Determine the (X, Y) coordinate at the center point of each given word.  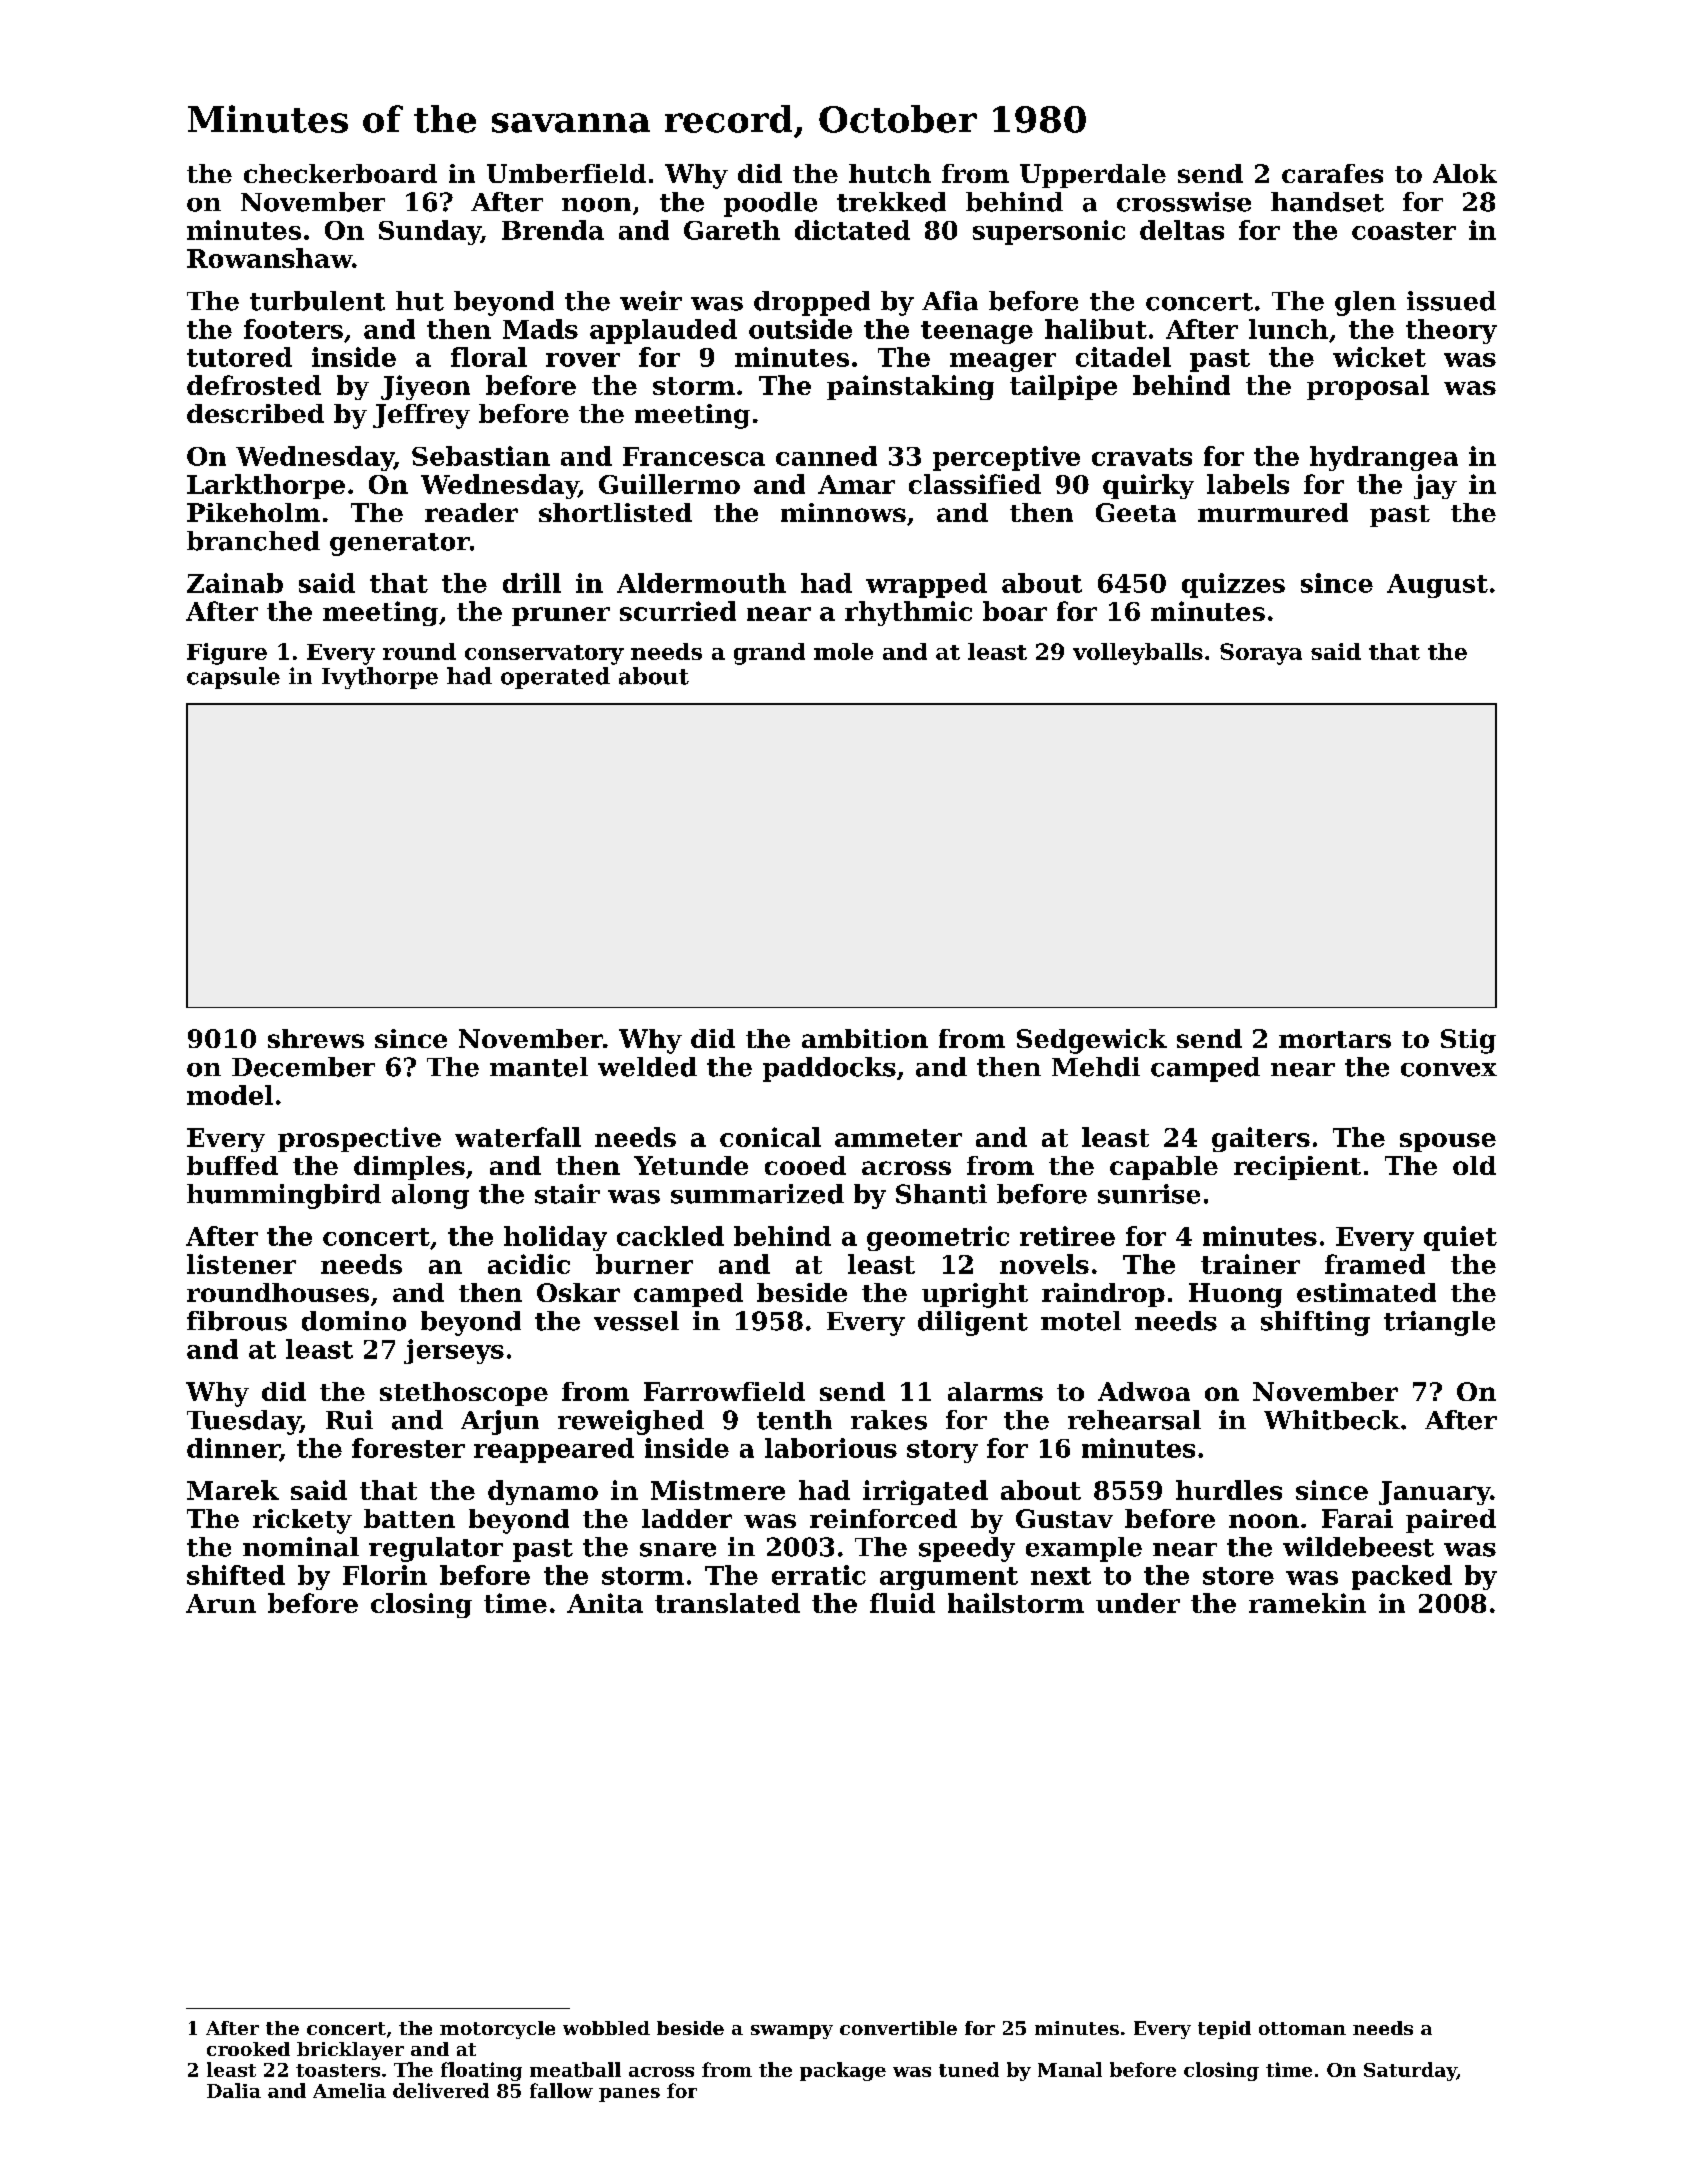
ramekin (1307, 1603)
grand (769, 654)
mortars (1335, 1039)
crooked (248, 2049)
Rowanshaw (269, 258)
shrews (316, 1038)
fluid (902, 1603)
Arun (221, 1603)
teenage (977, 332)
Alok (1465, 173)
